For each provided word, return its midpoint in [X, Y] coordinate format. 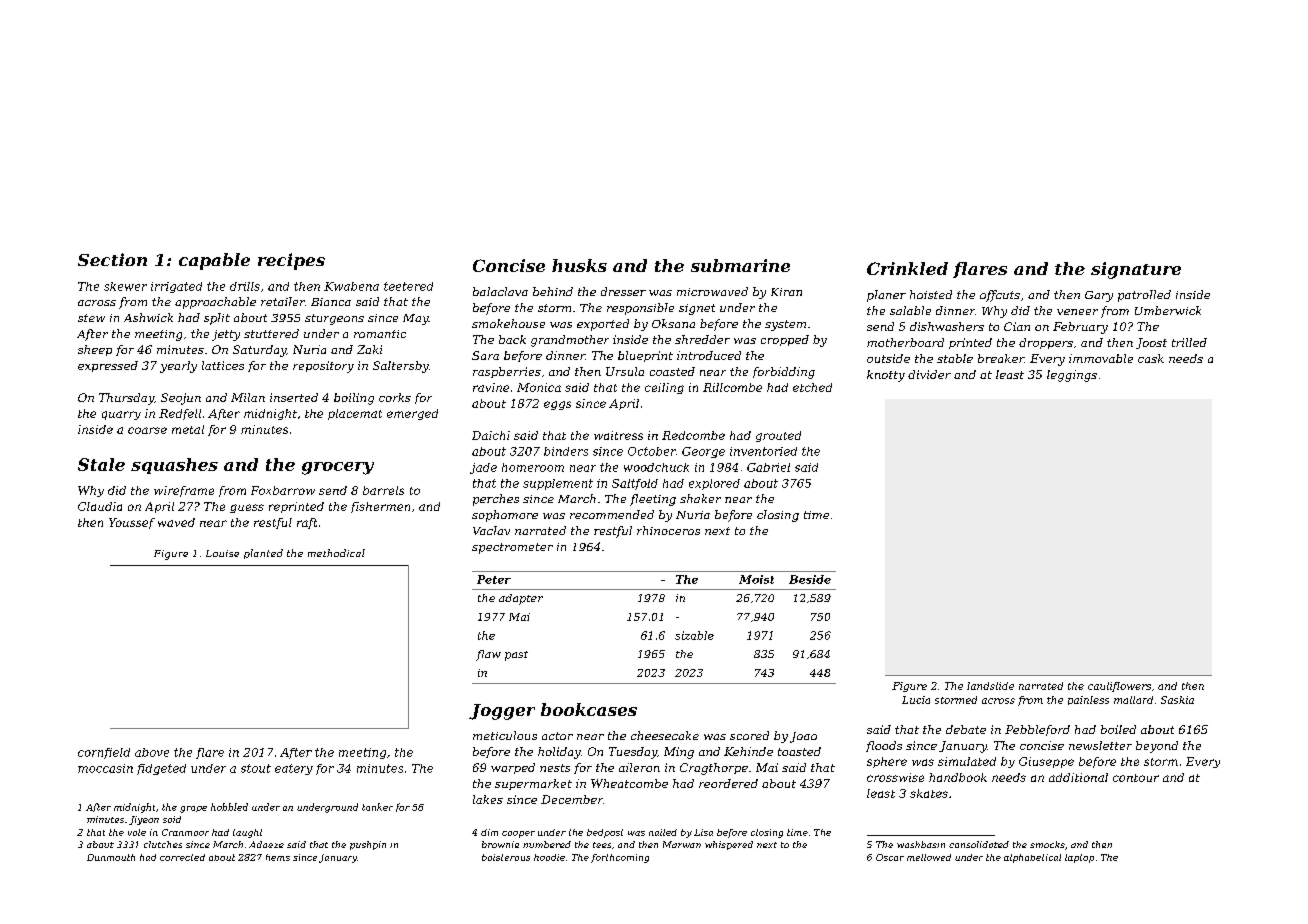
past [516, 656]
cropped [785, 340]
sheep [95, 350]
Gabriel [768, 467]
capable [214, 261]
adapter [521, 599]
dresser [623, 291]
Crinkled [907, 268]
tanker [377, 807]
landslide [990, 686]
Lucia [916, 700]
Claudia [100, 506]
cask [1151, 358]
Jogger [502, 712]
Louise [222, 553]
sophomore [505, 516]
